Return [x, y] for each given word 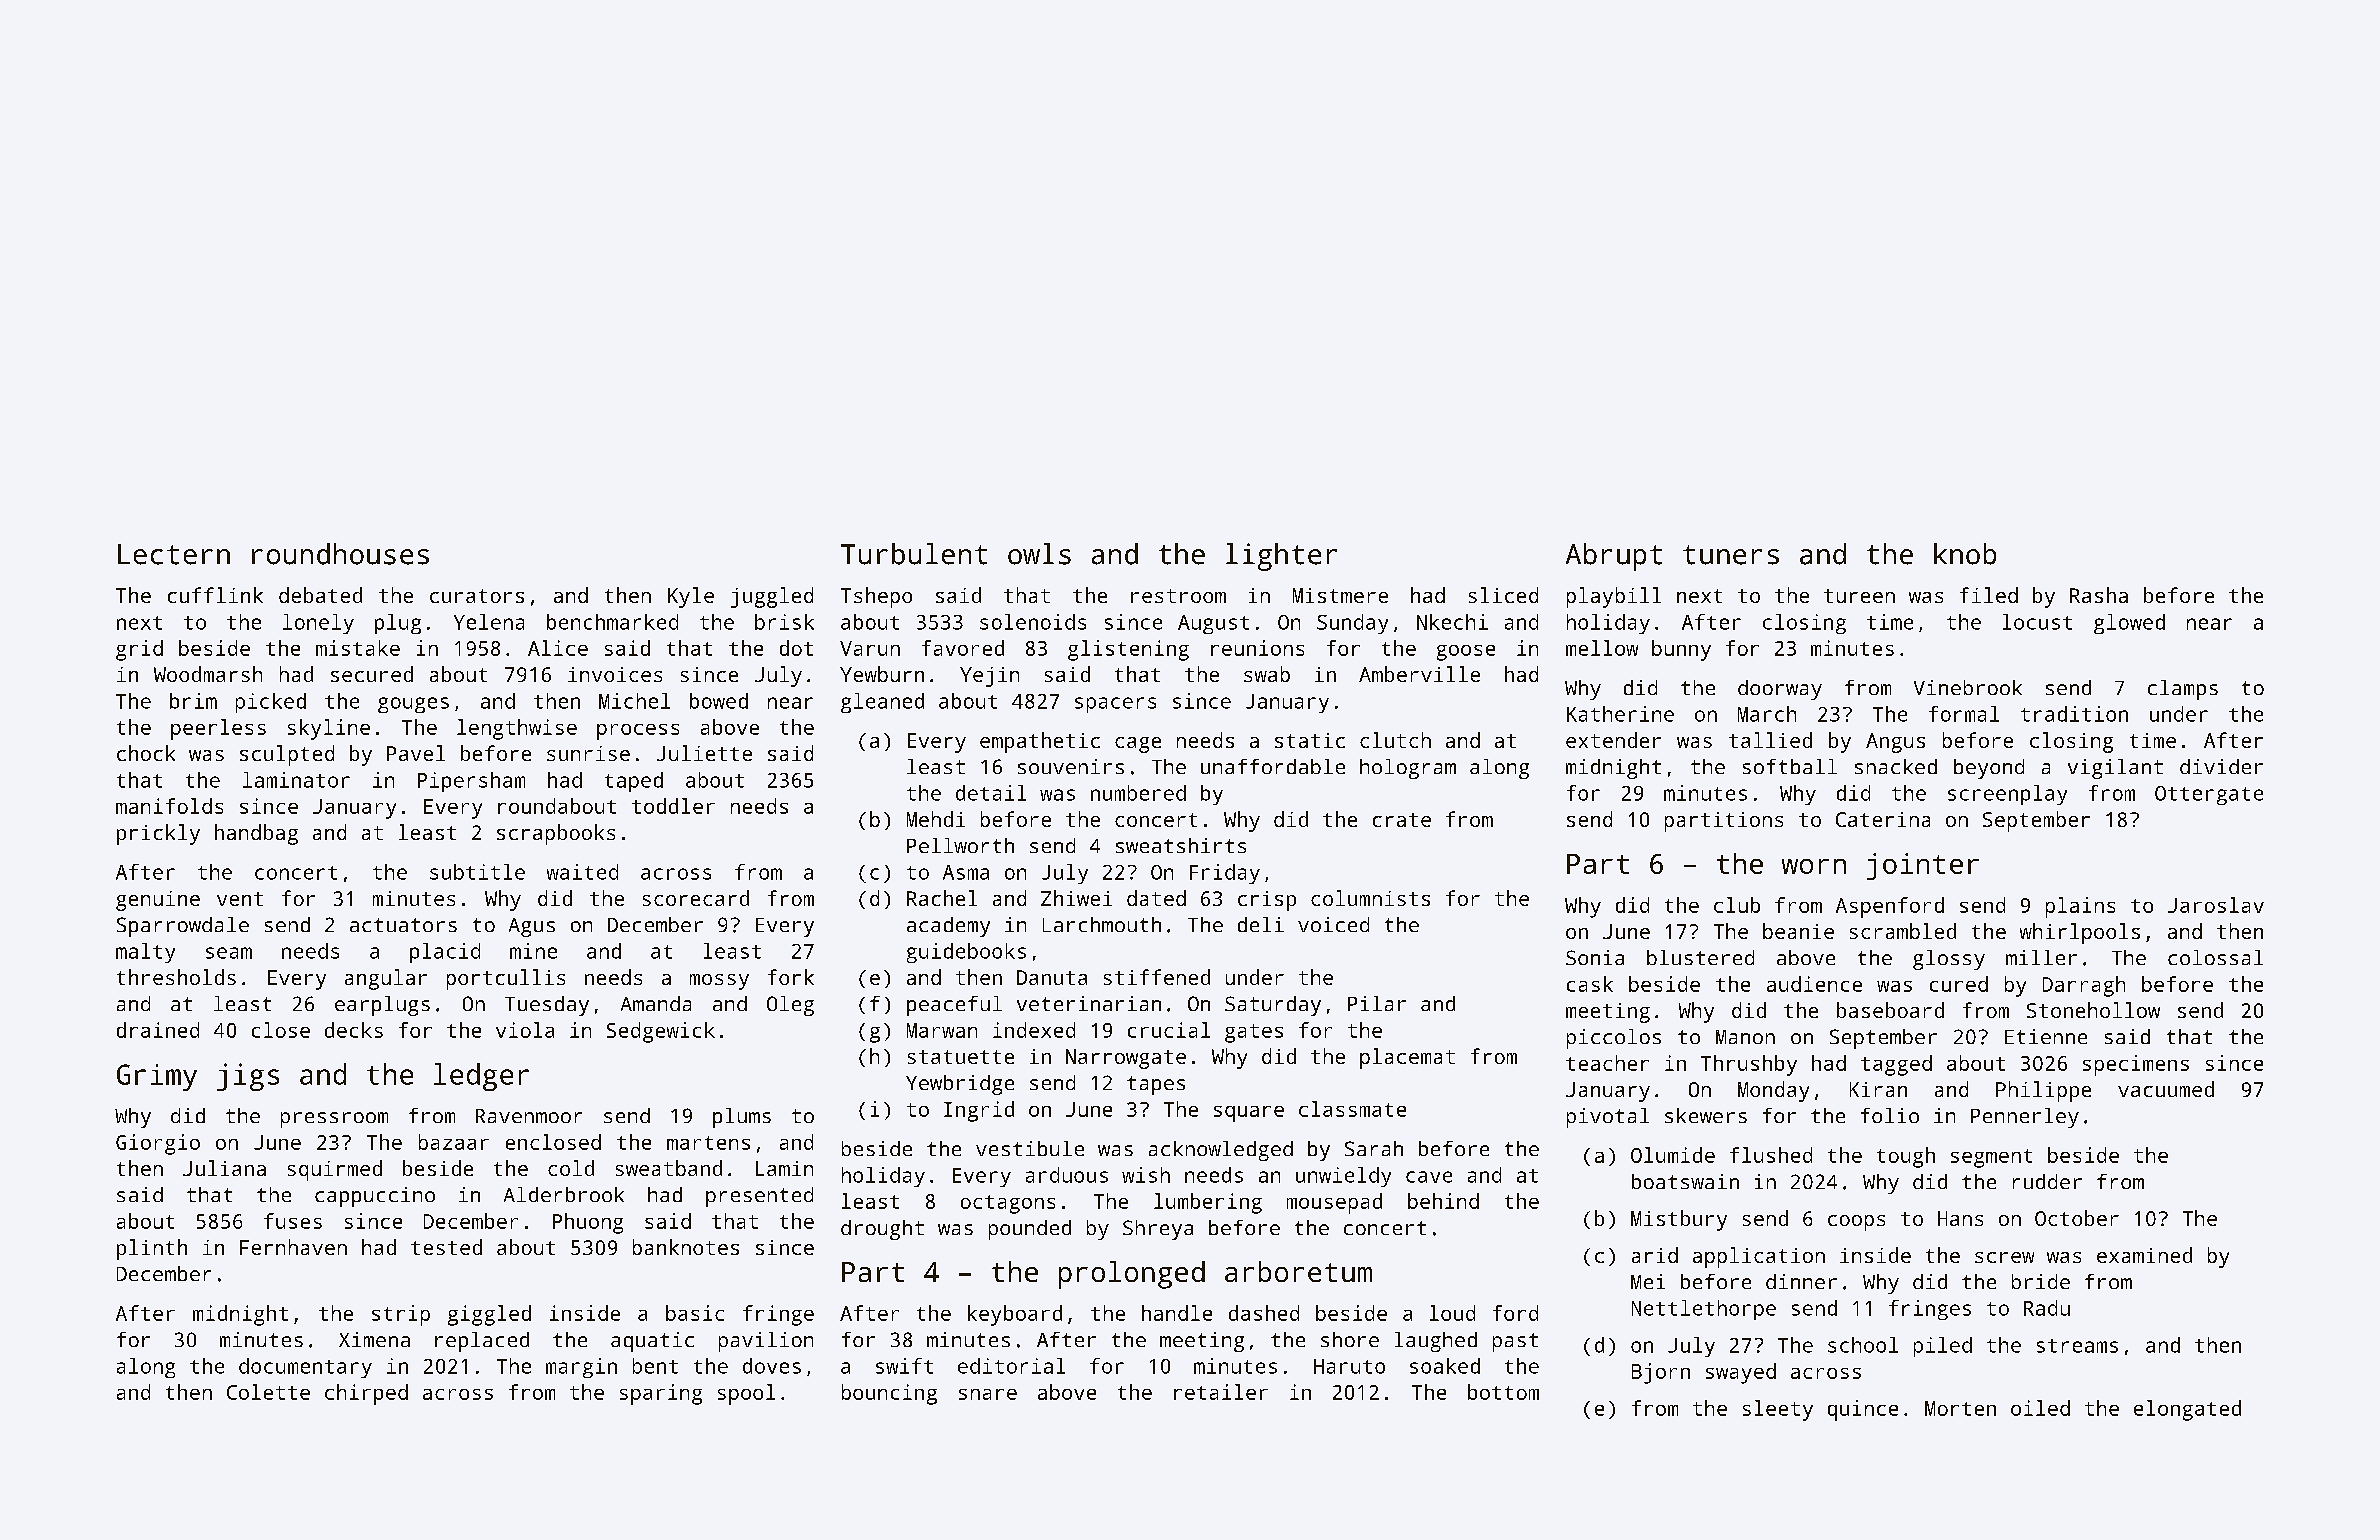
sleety [1778, 1410]
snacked [1896, 766]
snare [988, 1394]
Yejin [989, 677]
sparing [661, 1394]
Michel [634, 701]
